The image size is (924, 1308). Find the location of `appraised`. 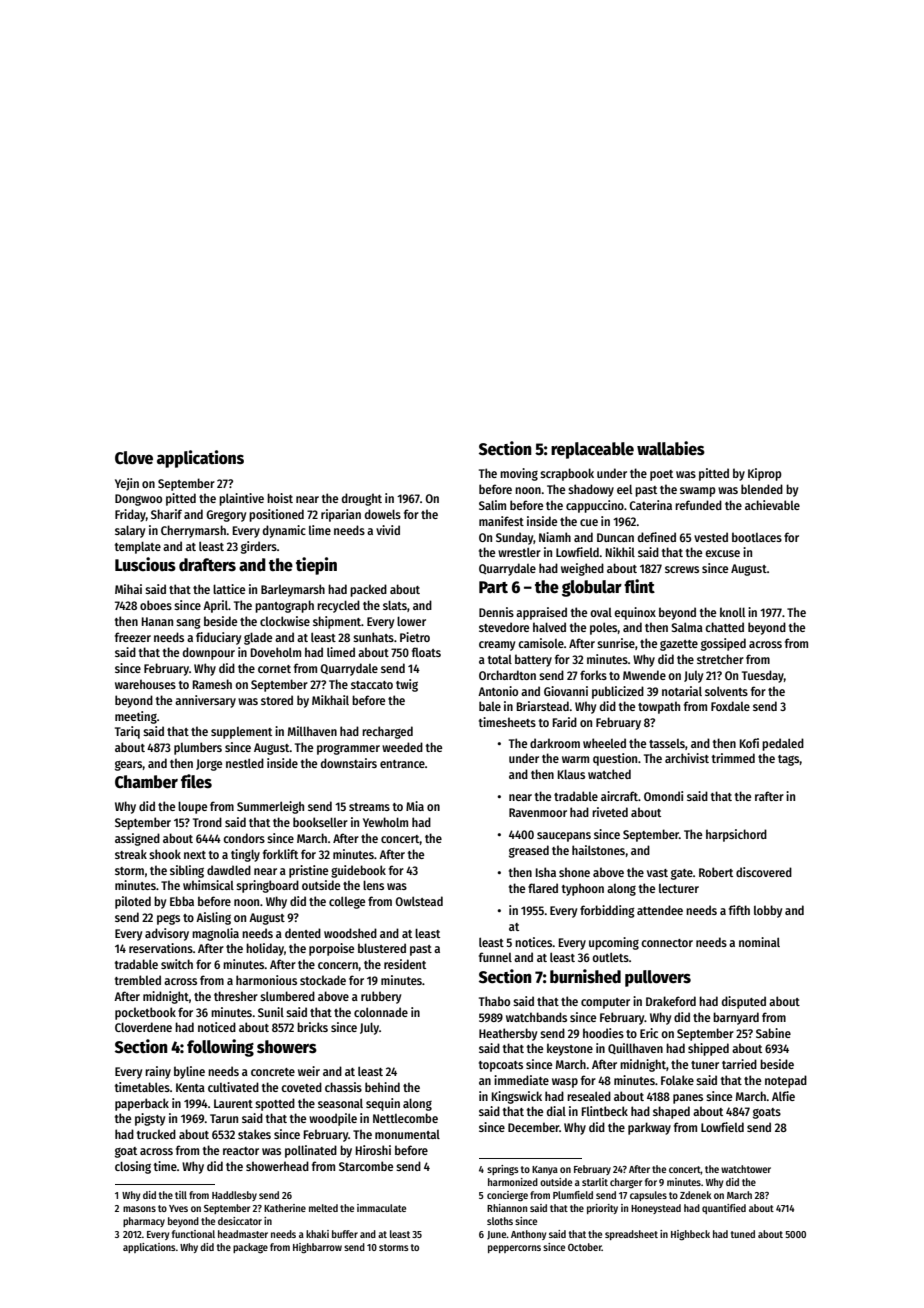

appraised is located at coordinates (541, 613).
